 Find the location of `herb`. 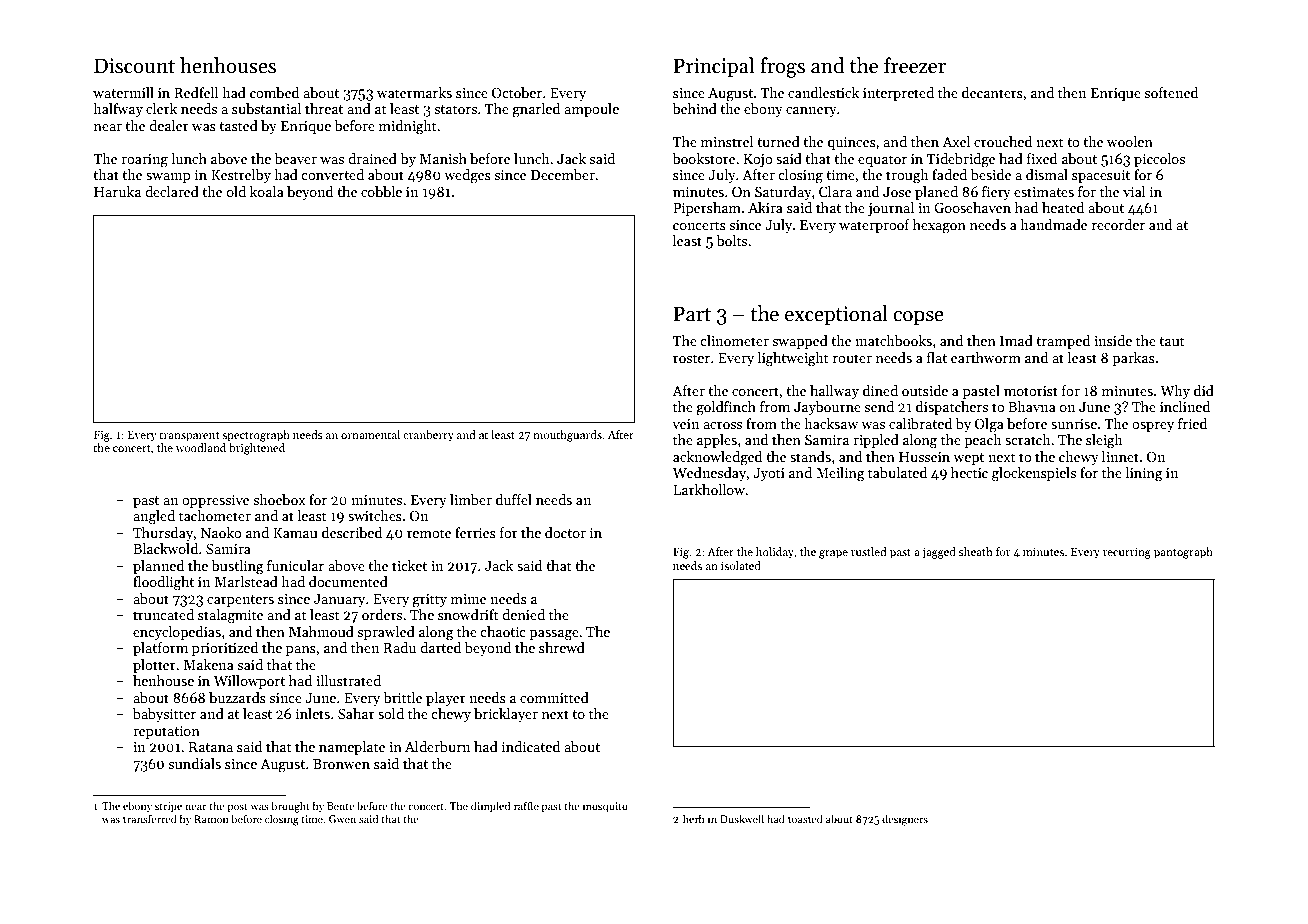

herb is located at coordinates (694, 818).
